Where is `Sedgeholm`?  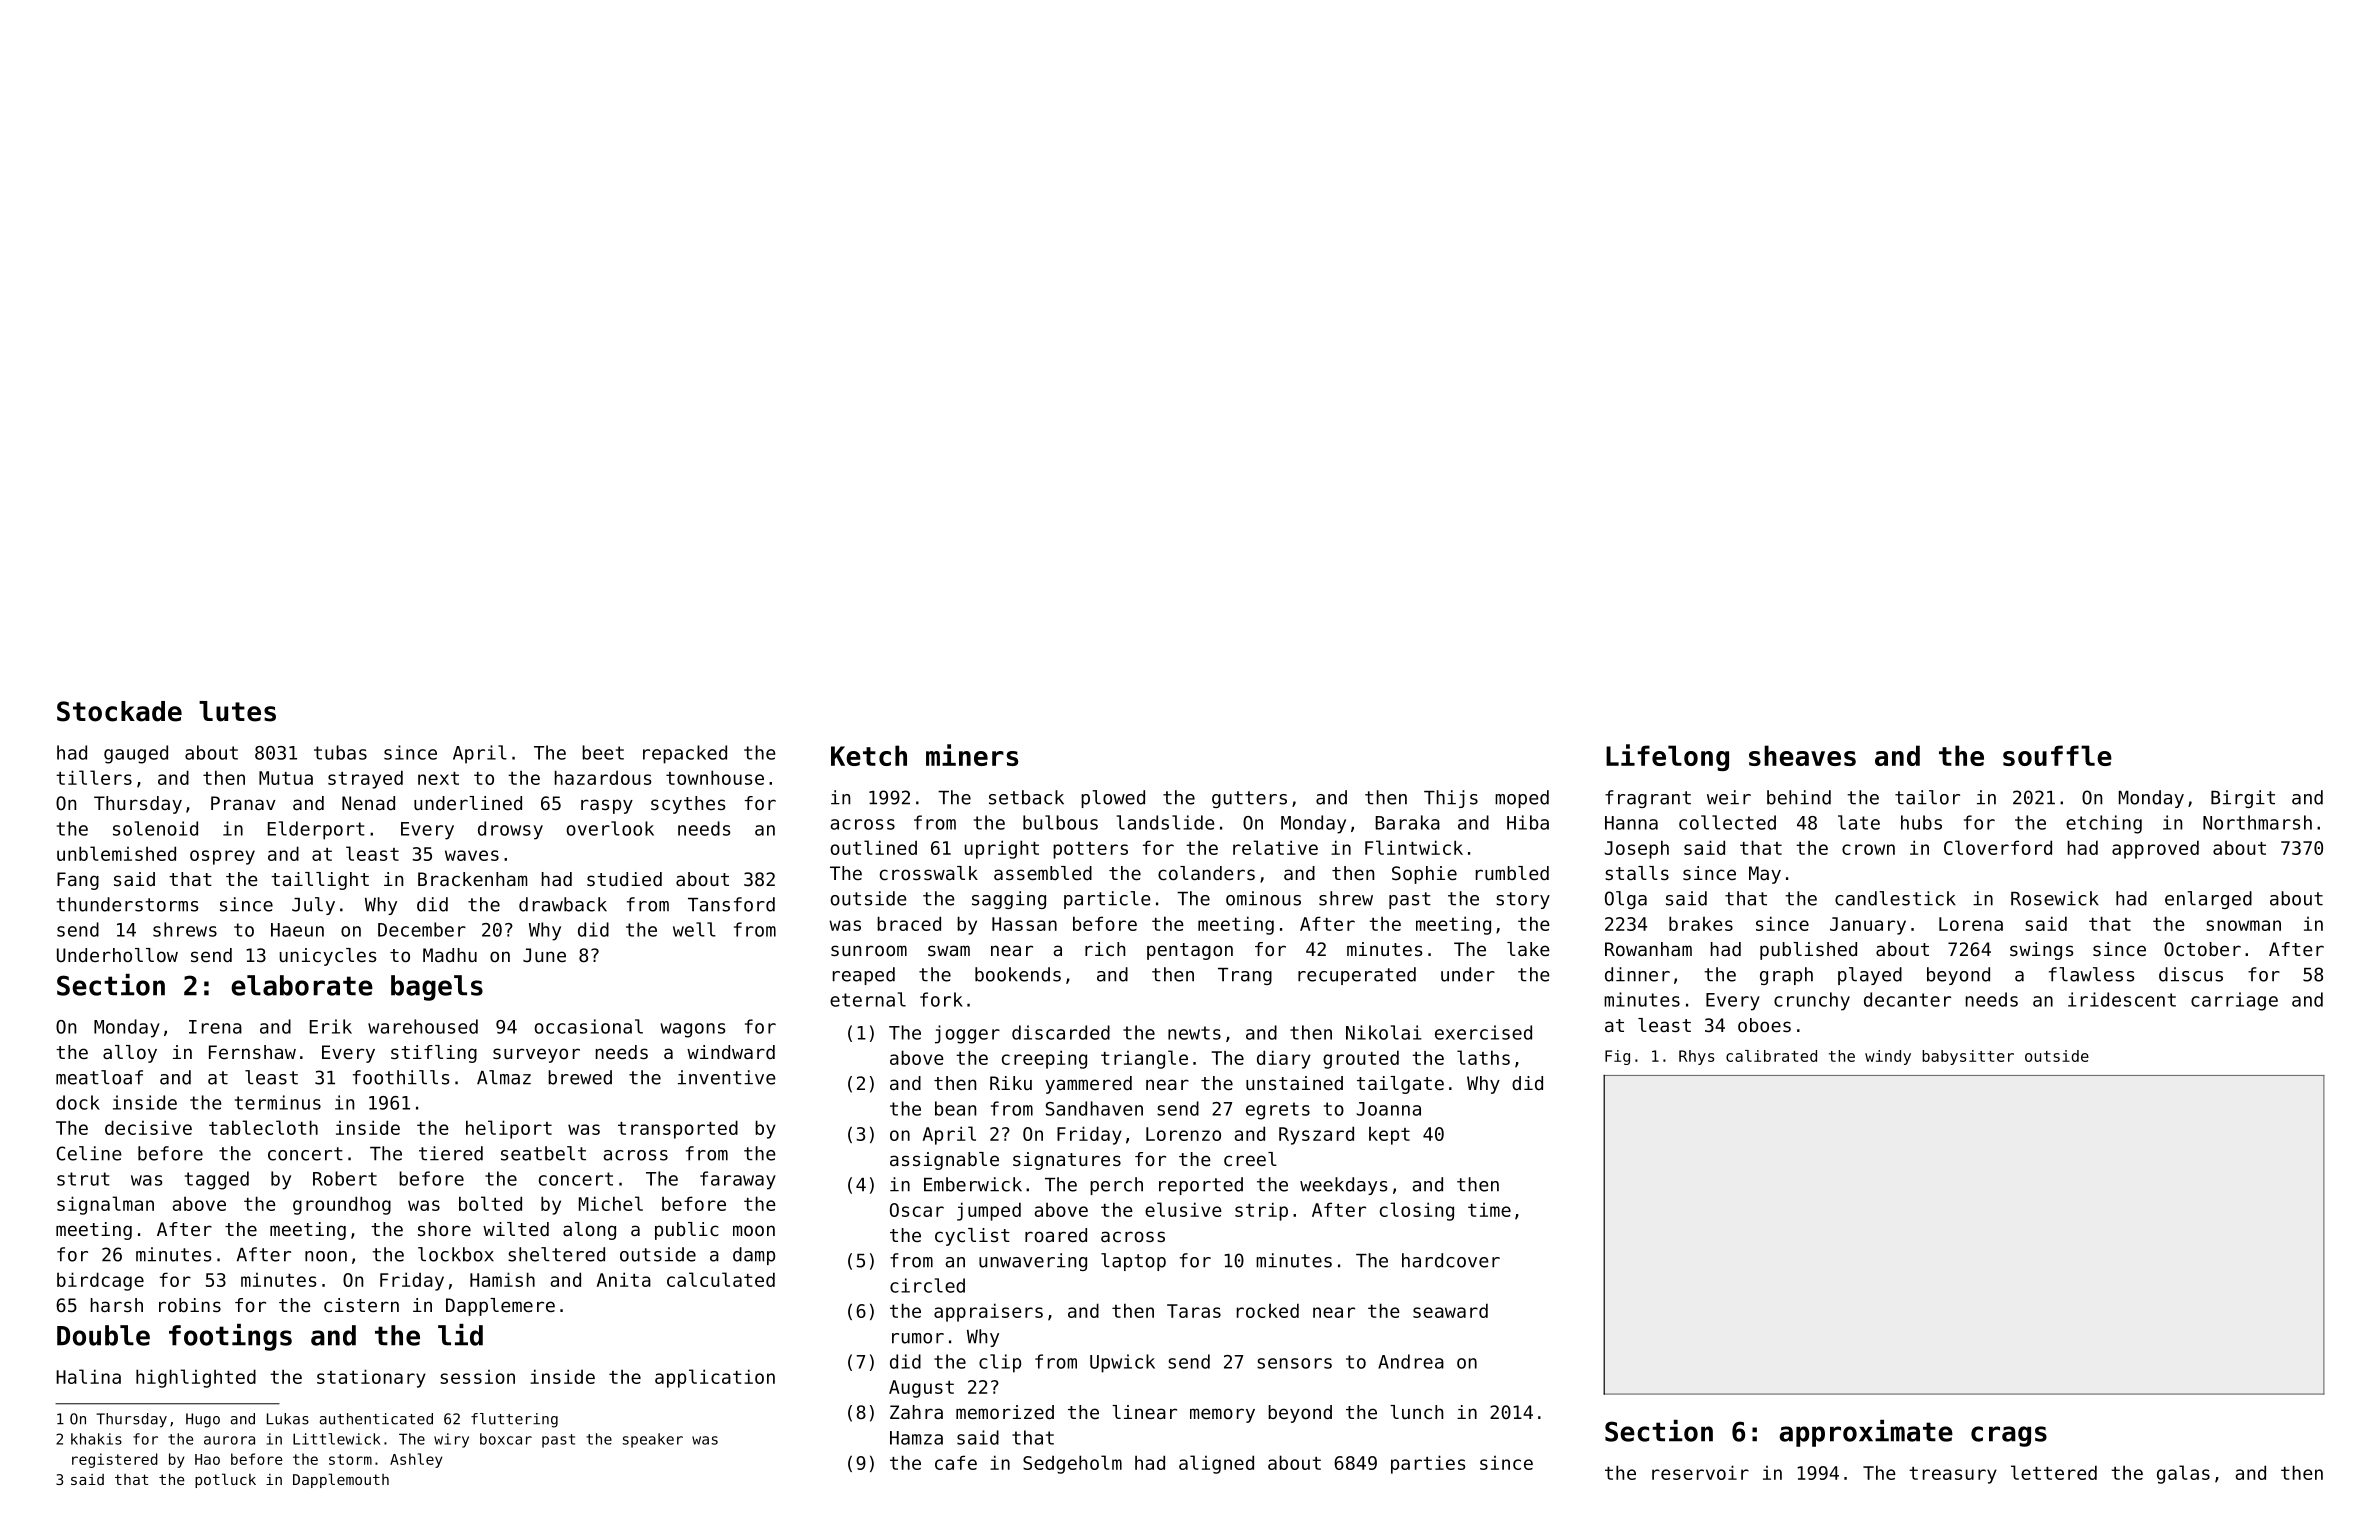
Sedgeholm is located at coordinates (1072, 1464).
